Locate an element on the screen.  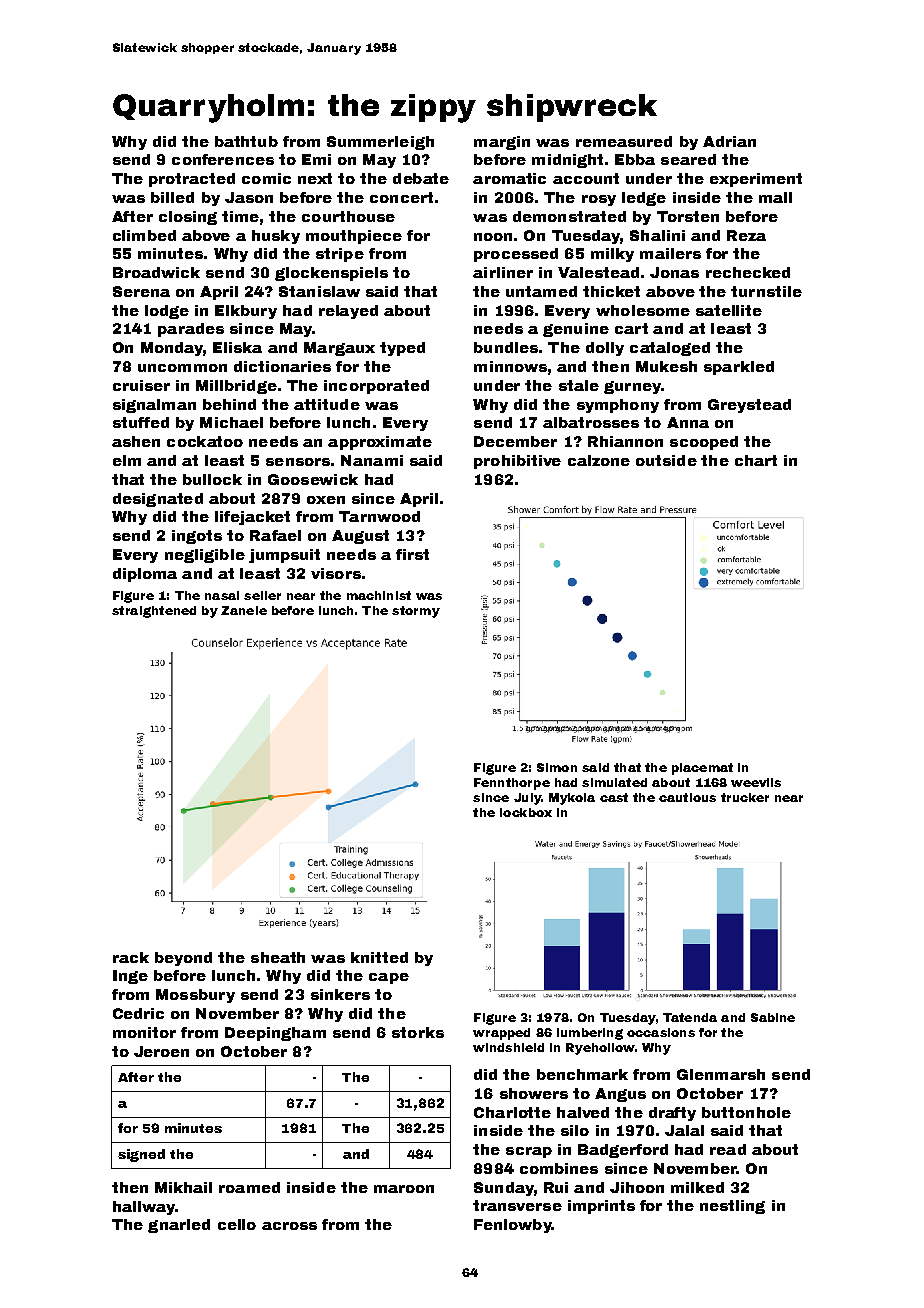
cast is located at coordinates (614, 797).
